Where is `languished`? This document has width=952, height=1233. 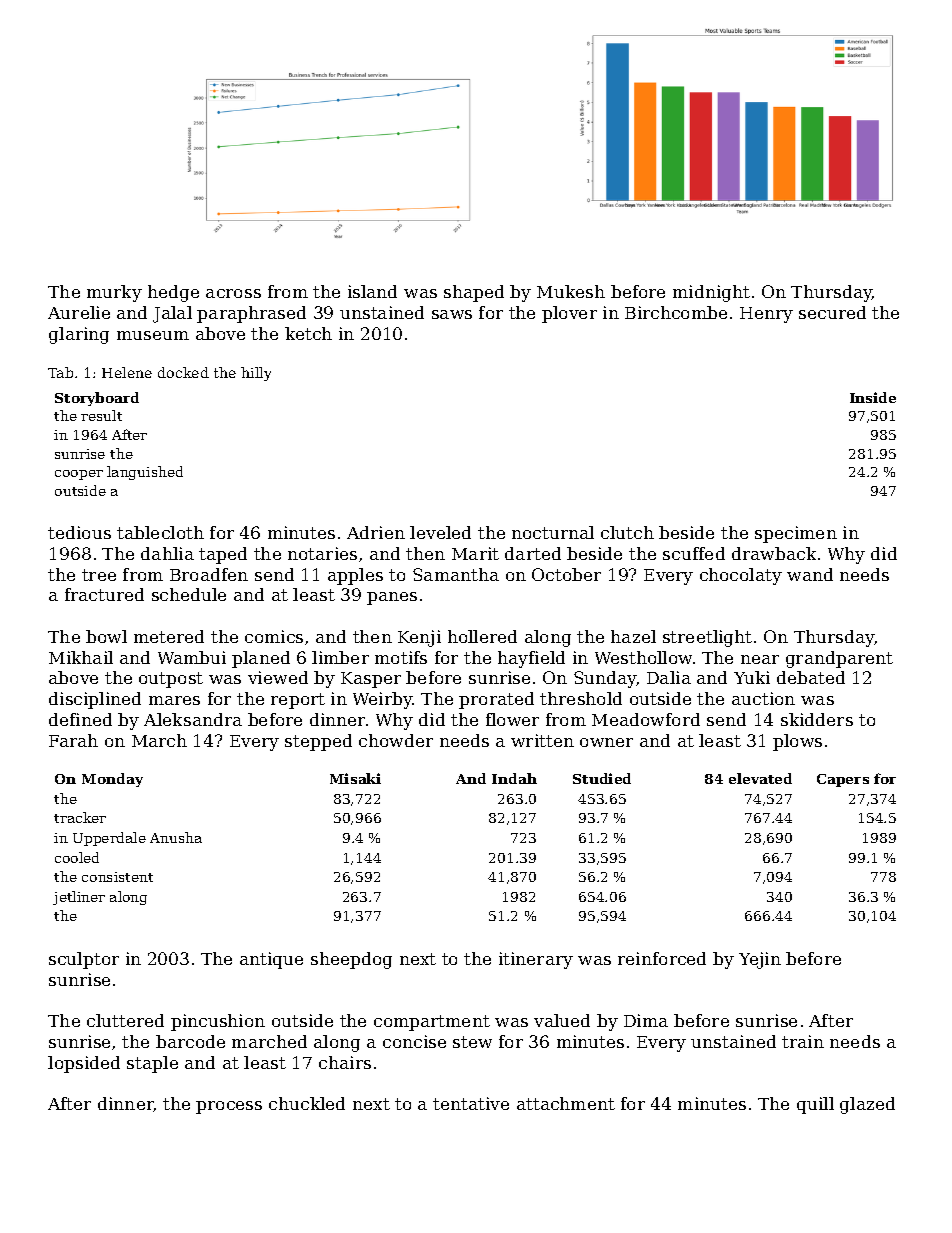 languished is located at coordinates (145, 473).
